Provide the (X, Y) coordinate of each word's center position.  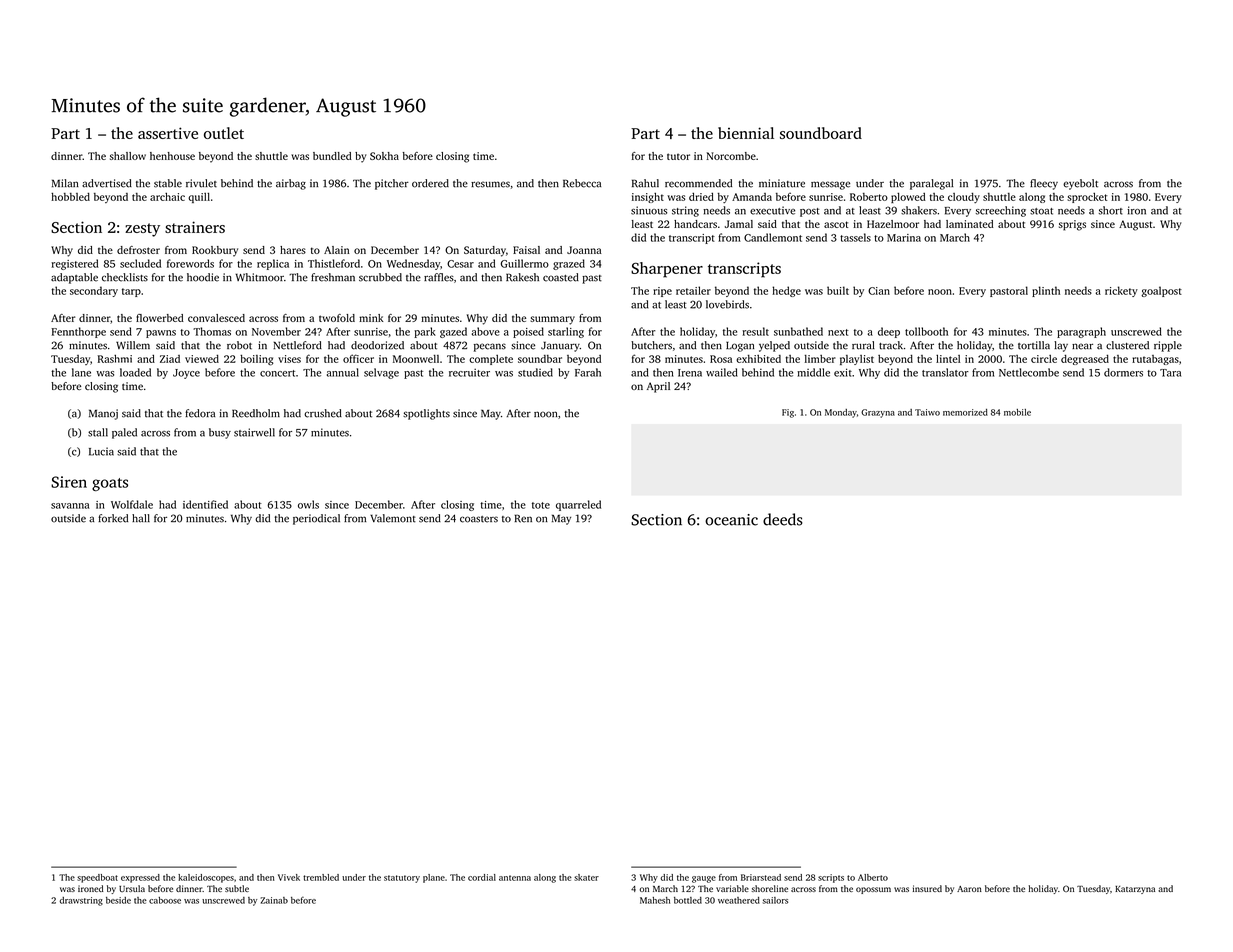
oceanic (731, 520)
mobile (1017, 412)
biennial (746, 133)
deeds (783, 519)
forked (113, 518)
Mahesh (655, 900)
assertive (168, 133)
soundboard (821, 133)
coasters (479, 519)
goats (110, 484)
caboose (165, 900)
